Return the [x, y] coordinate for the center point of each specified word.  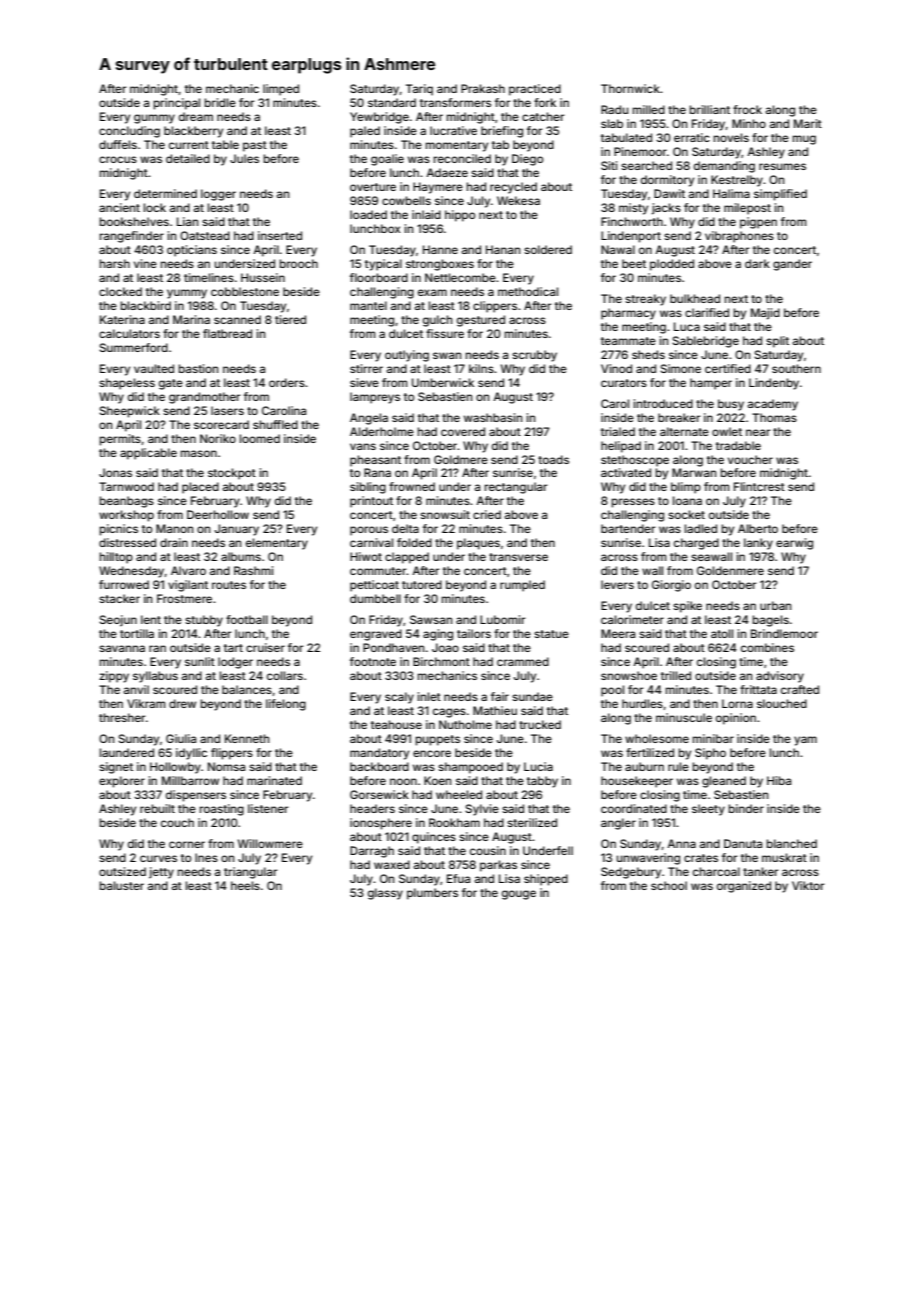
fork [545, 102]
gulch [438, 321]
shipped [546, 880]
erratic [692, 137]
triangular [250, 873]
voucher [750, 459]
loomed [259, 438]
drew [182, 703]
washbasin [493, 417]
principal [176, 104]
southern [796, 368]
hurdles [642, 703]
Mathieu [495, 710]
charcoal [716, 871]
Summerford [133, 347]
